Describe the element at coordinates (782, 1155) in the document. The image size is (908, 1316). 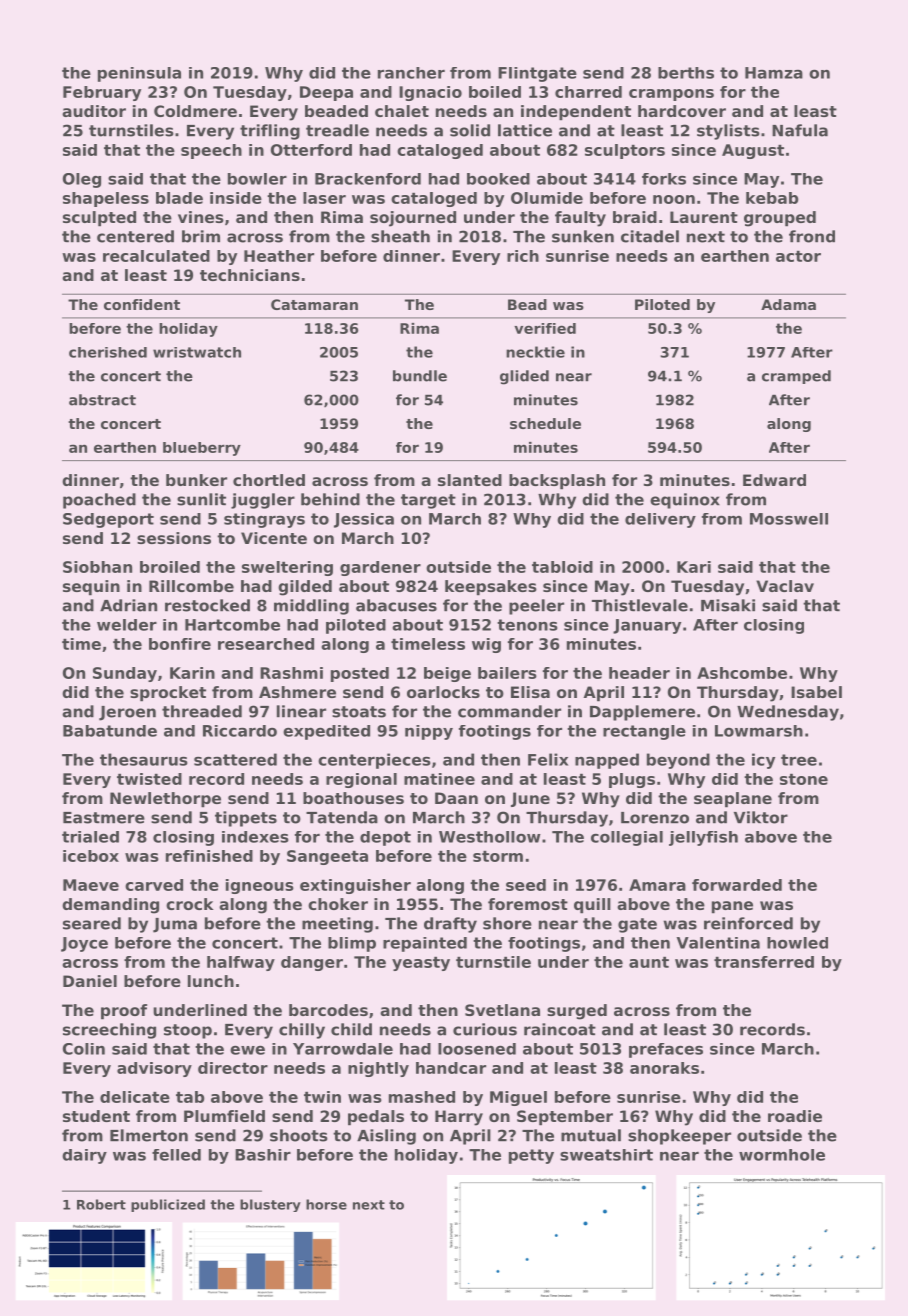
I see `wormhole` at that location.
